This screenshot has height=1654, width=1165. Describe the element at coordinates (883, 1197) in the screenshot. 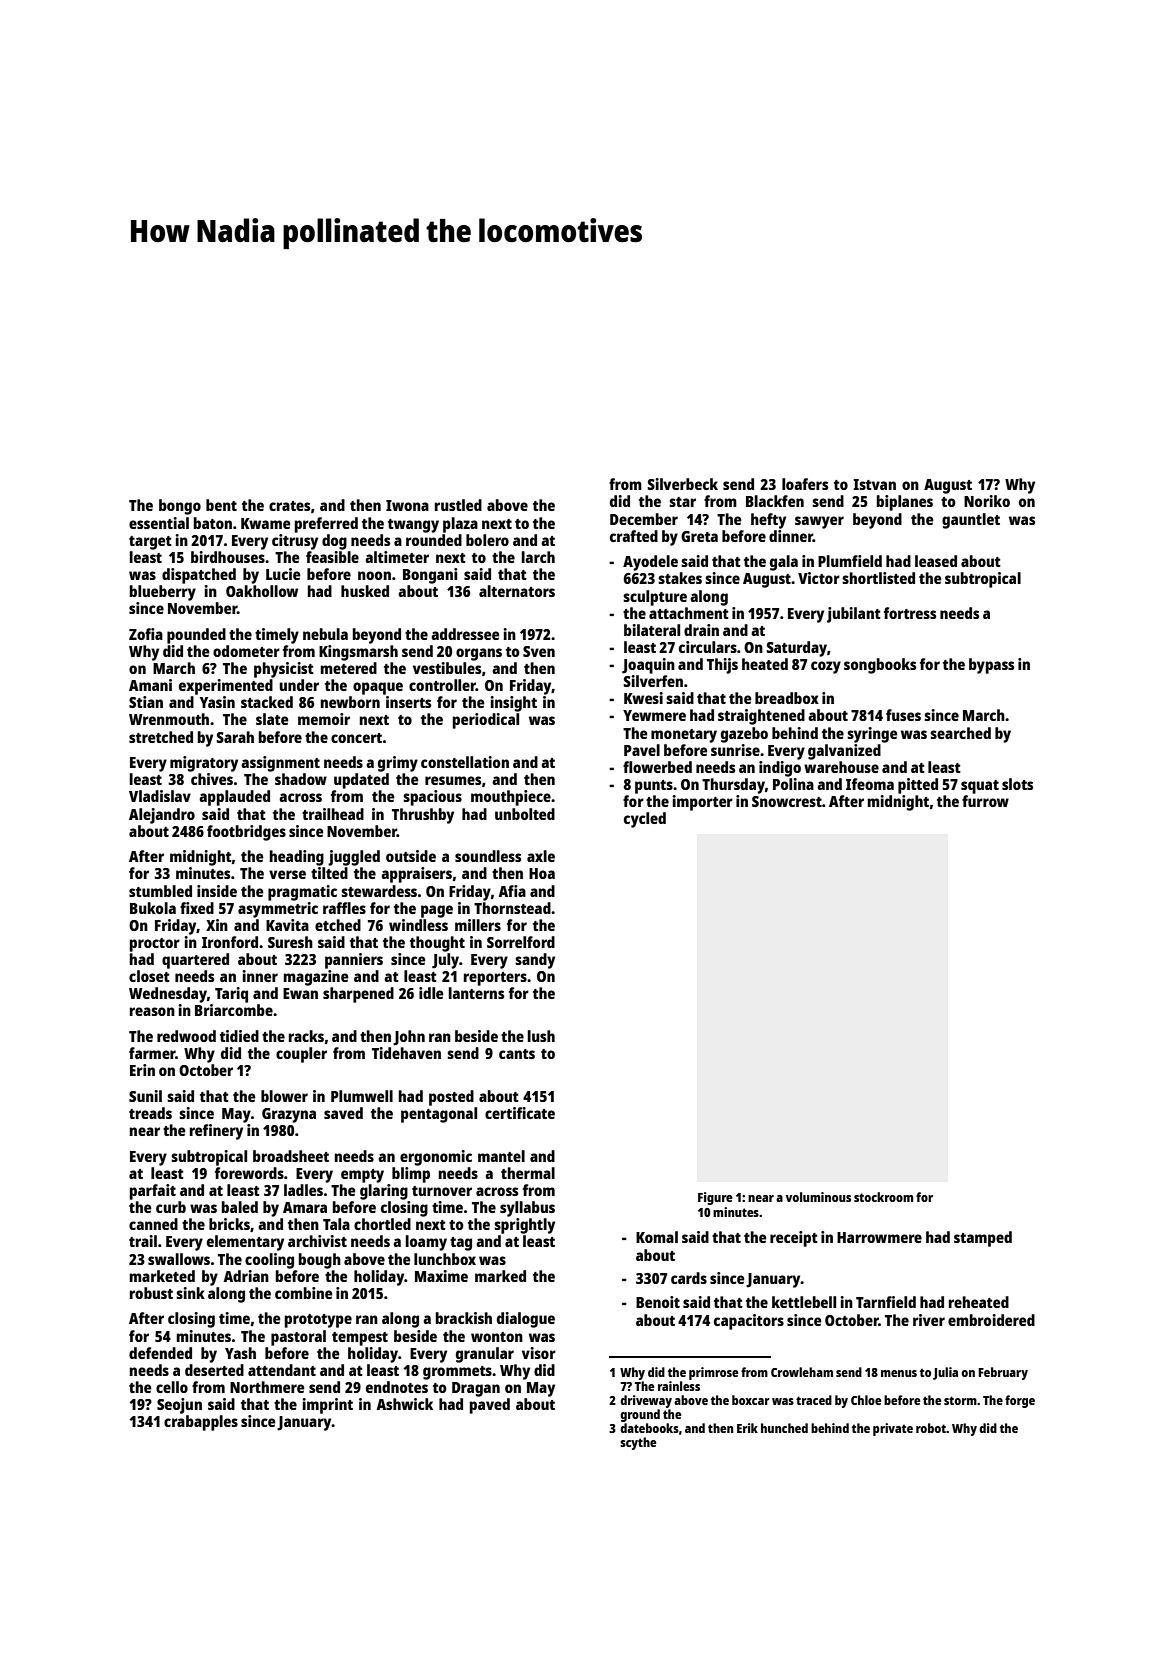

I see `stockroom` at that location.
